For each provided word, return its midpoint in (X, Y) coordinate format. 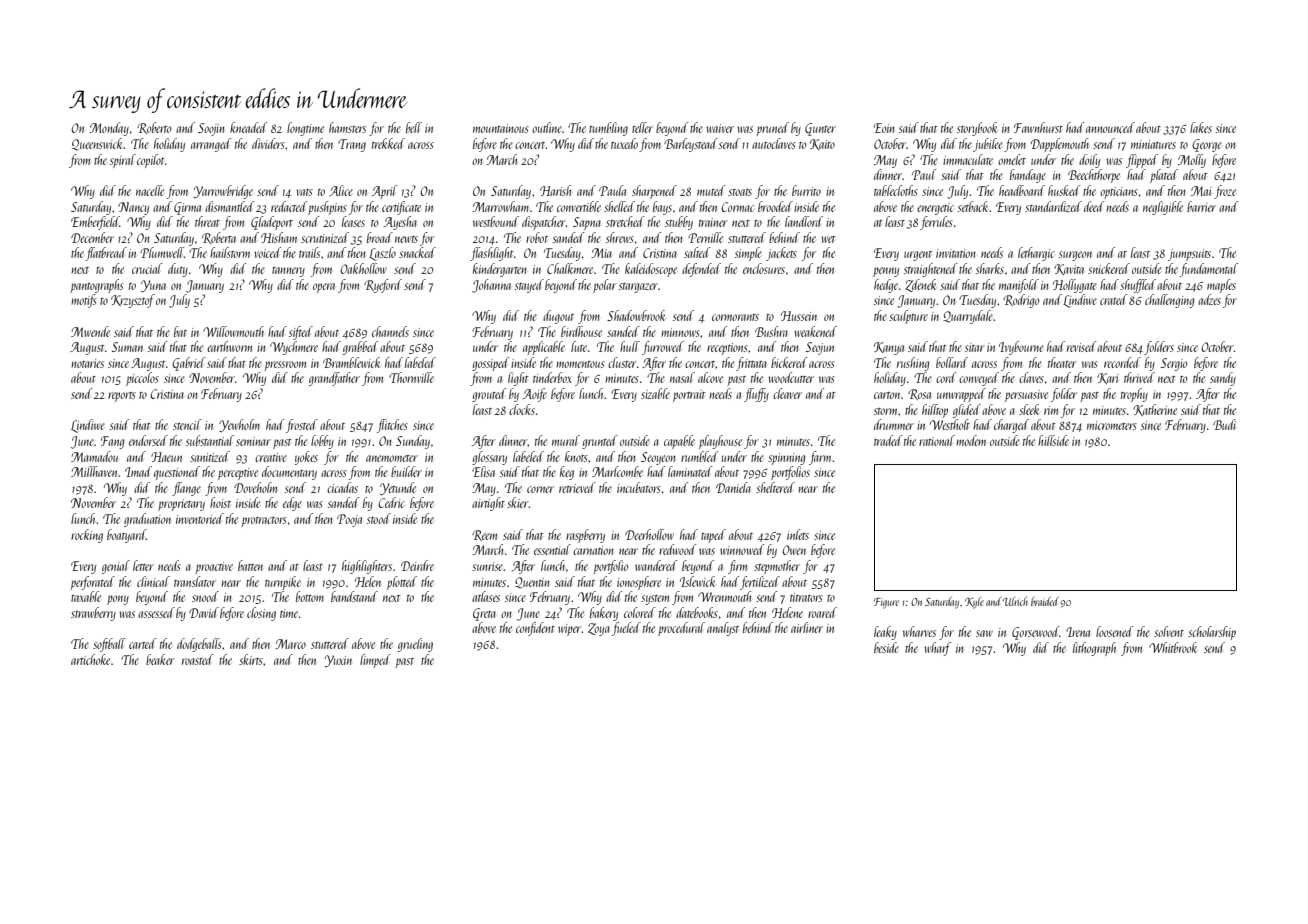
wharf (937, 649)
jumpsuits (1189, 255)
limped (375, 661)
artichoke (90, 659)
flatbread (106, 254)
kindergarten (500, 270)
